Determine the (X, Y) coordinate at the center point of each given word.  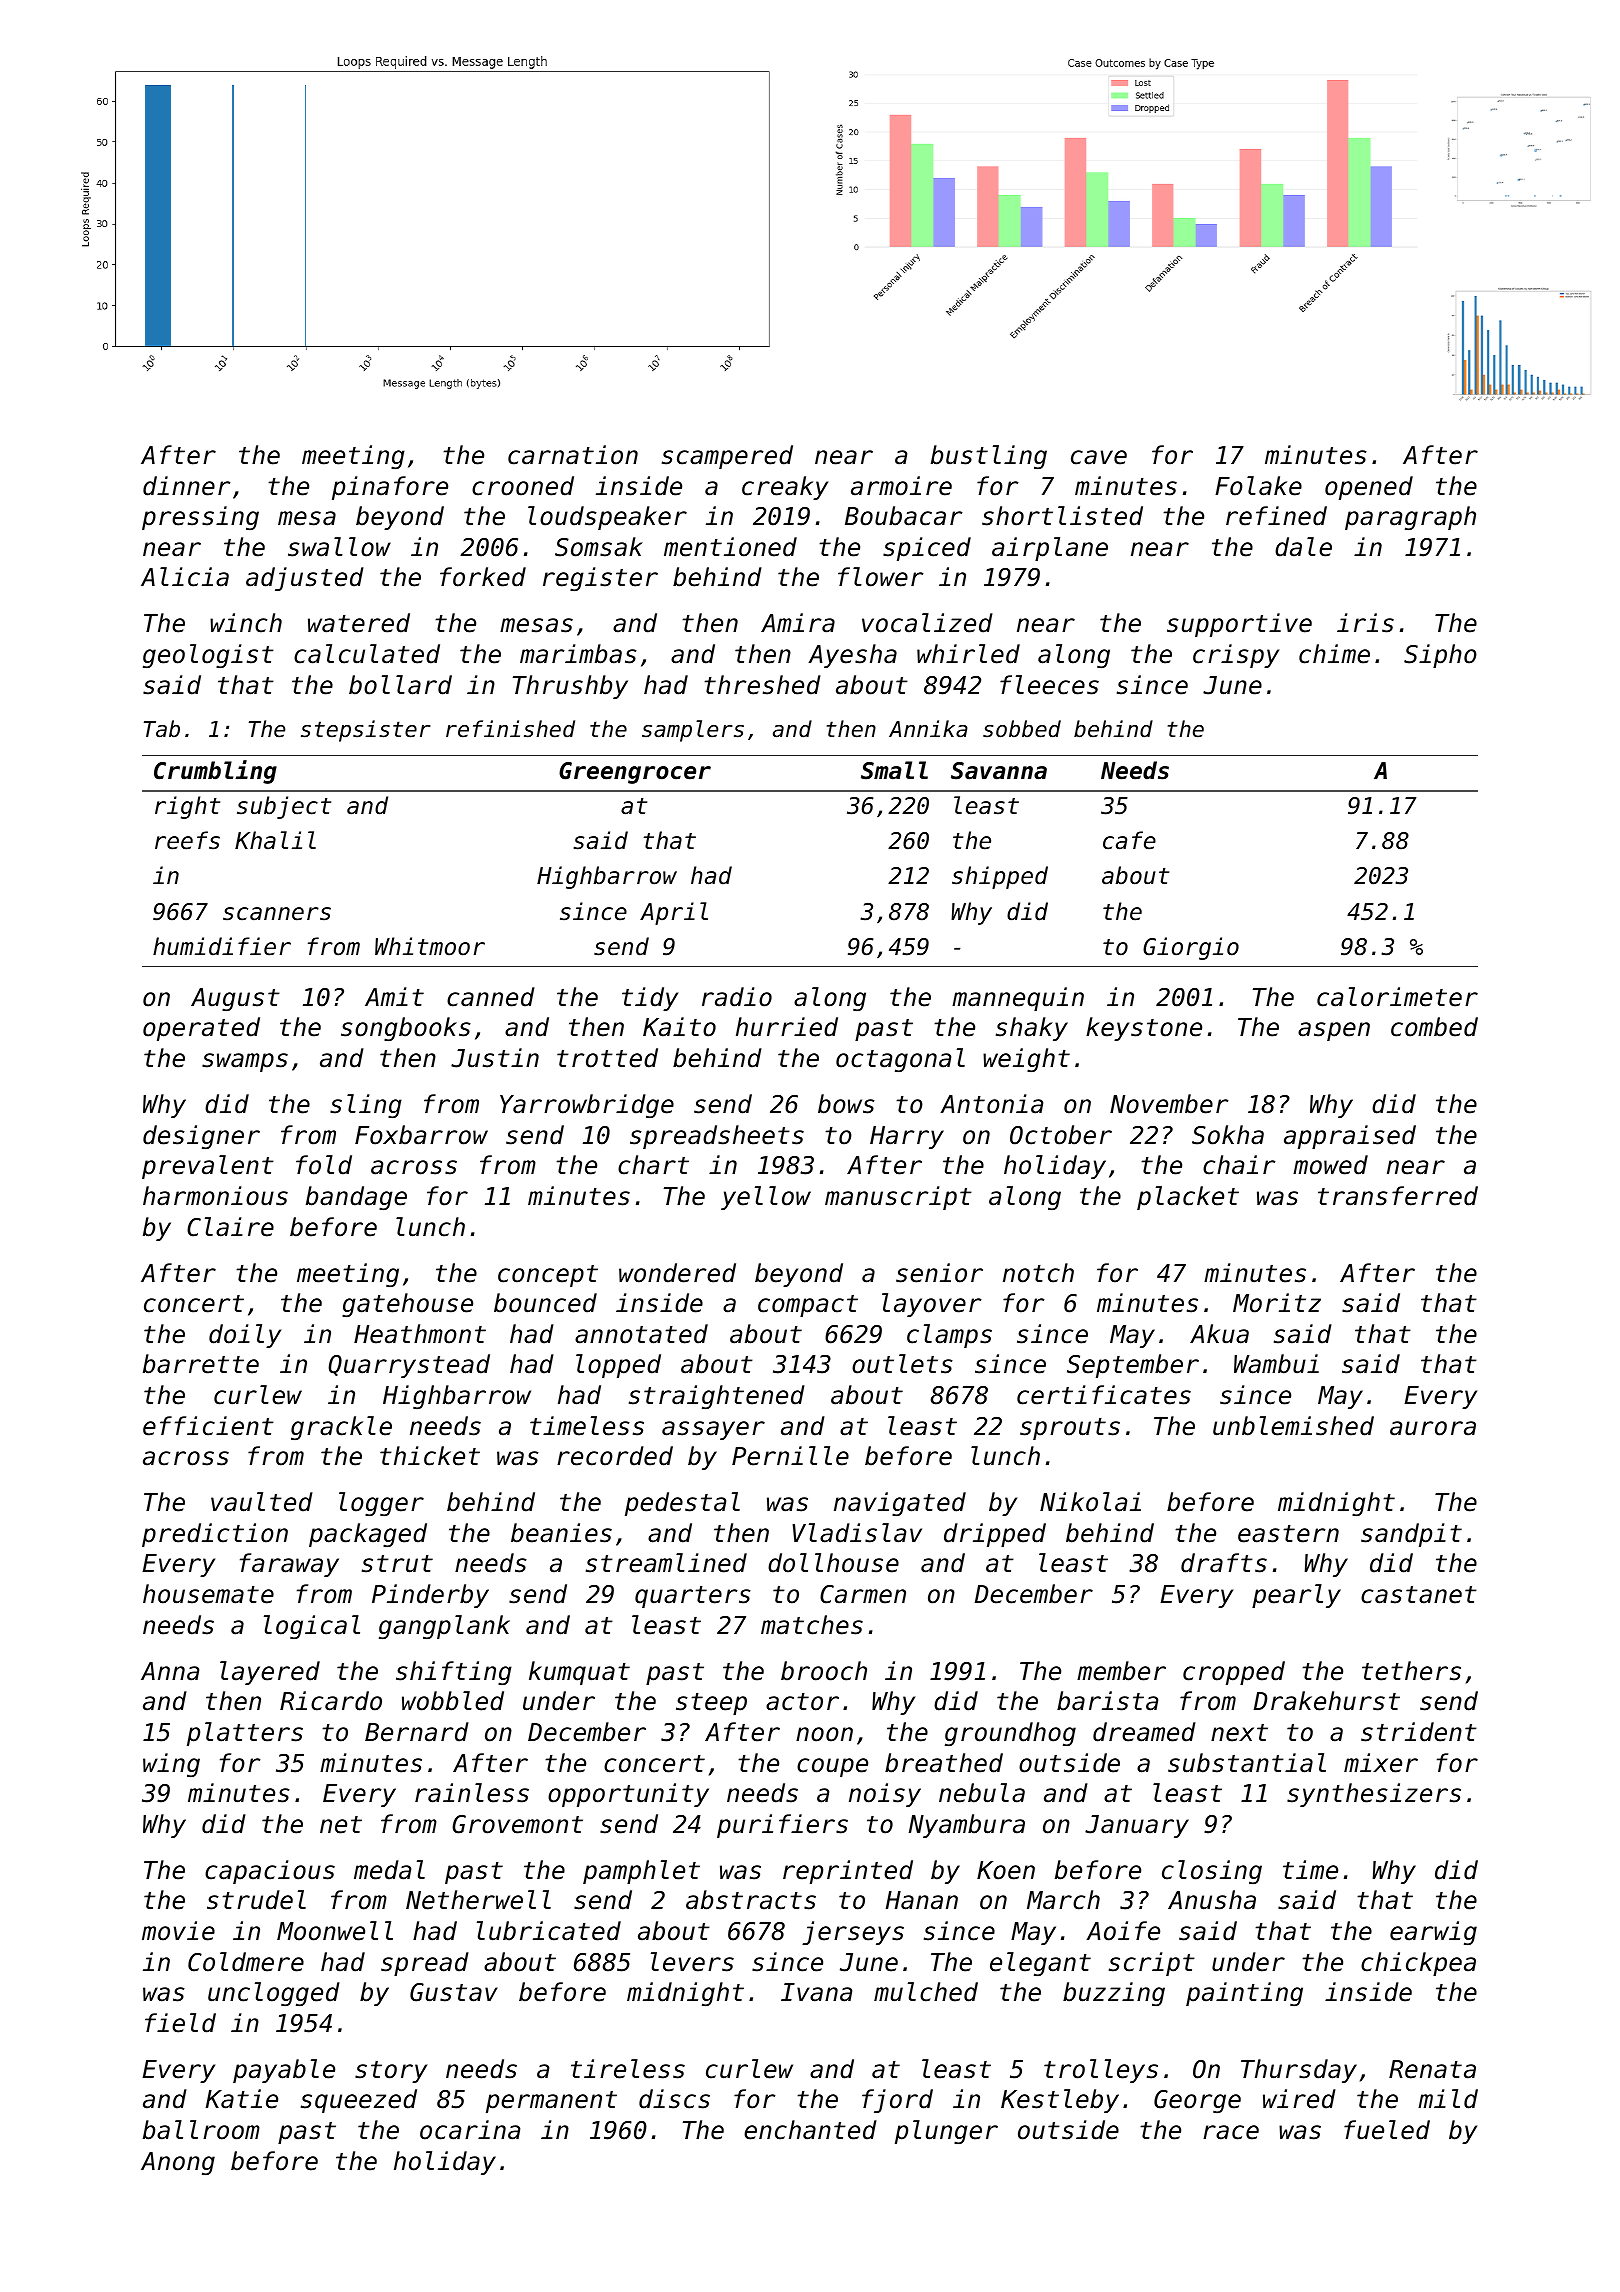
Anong (178, 2163)
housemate (208, 1594)
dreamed (1144, 1732)
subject (284, 807)
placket (1188, 1198)
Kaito (679, 1027)
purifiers (782, 1826)
